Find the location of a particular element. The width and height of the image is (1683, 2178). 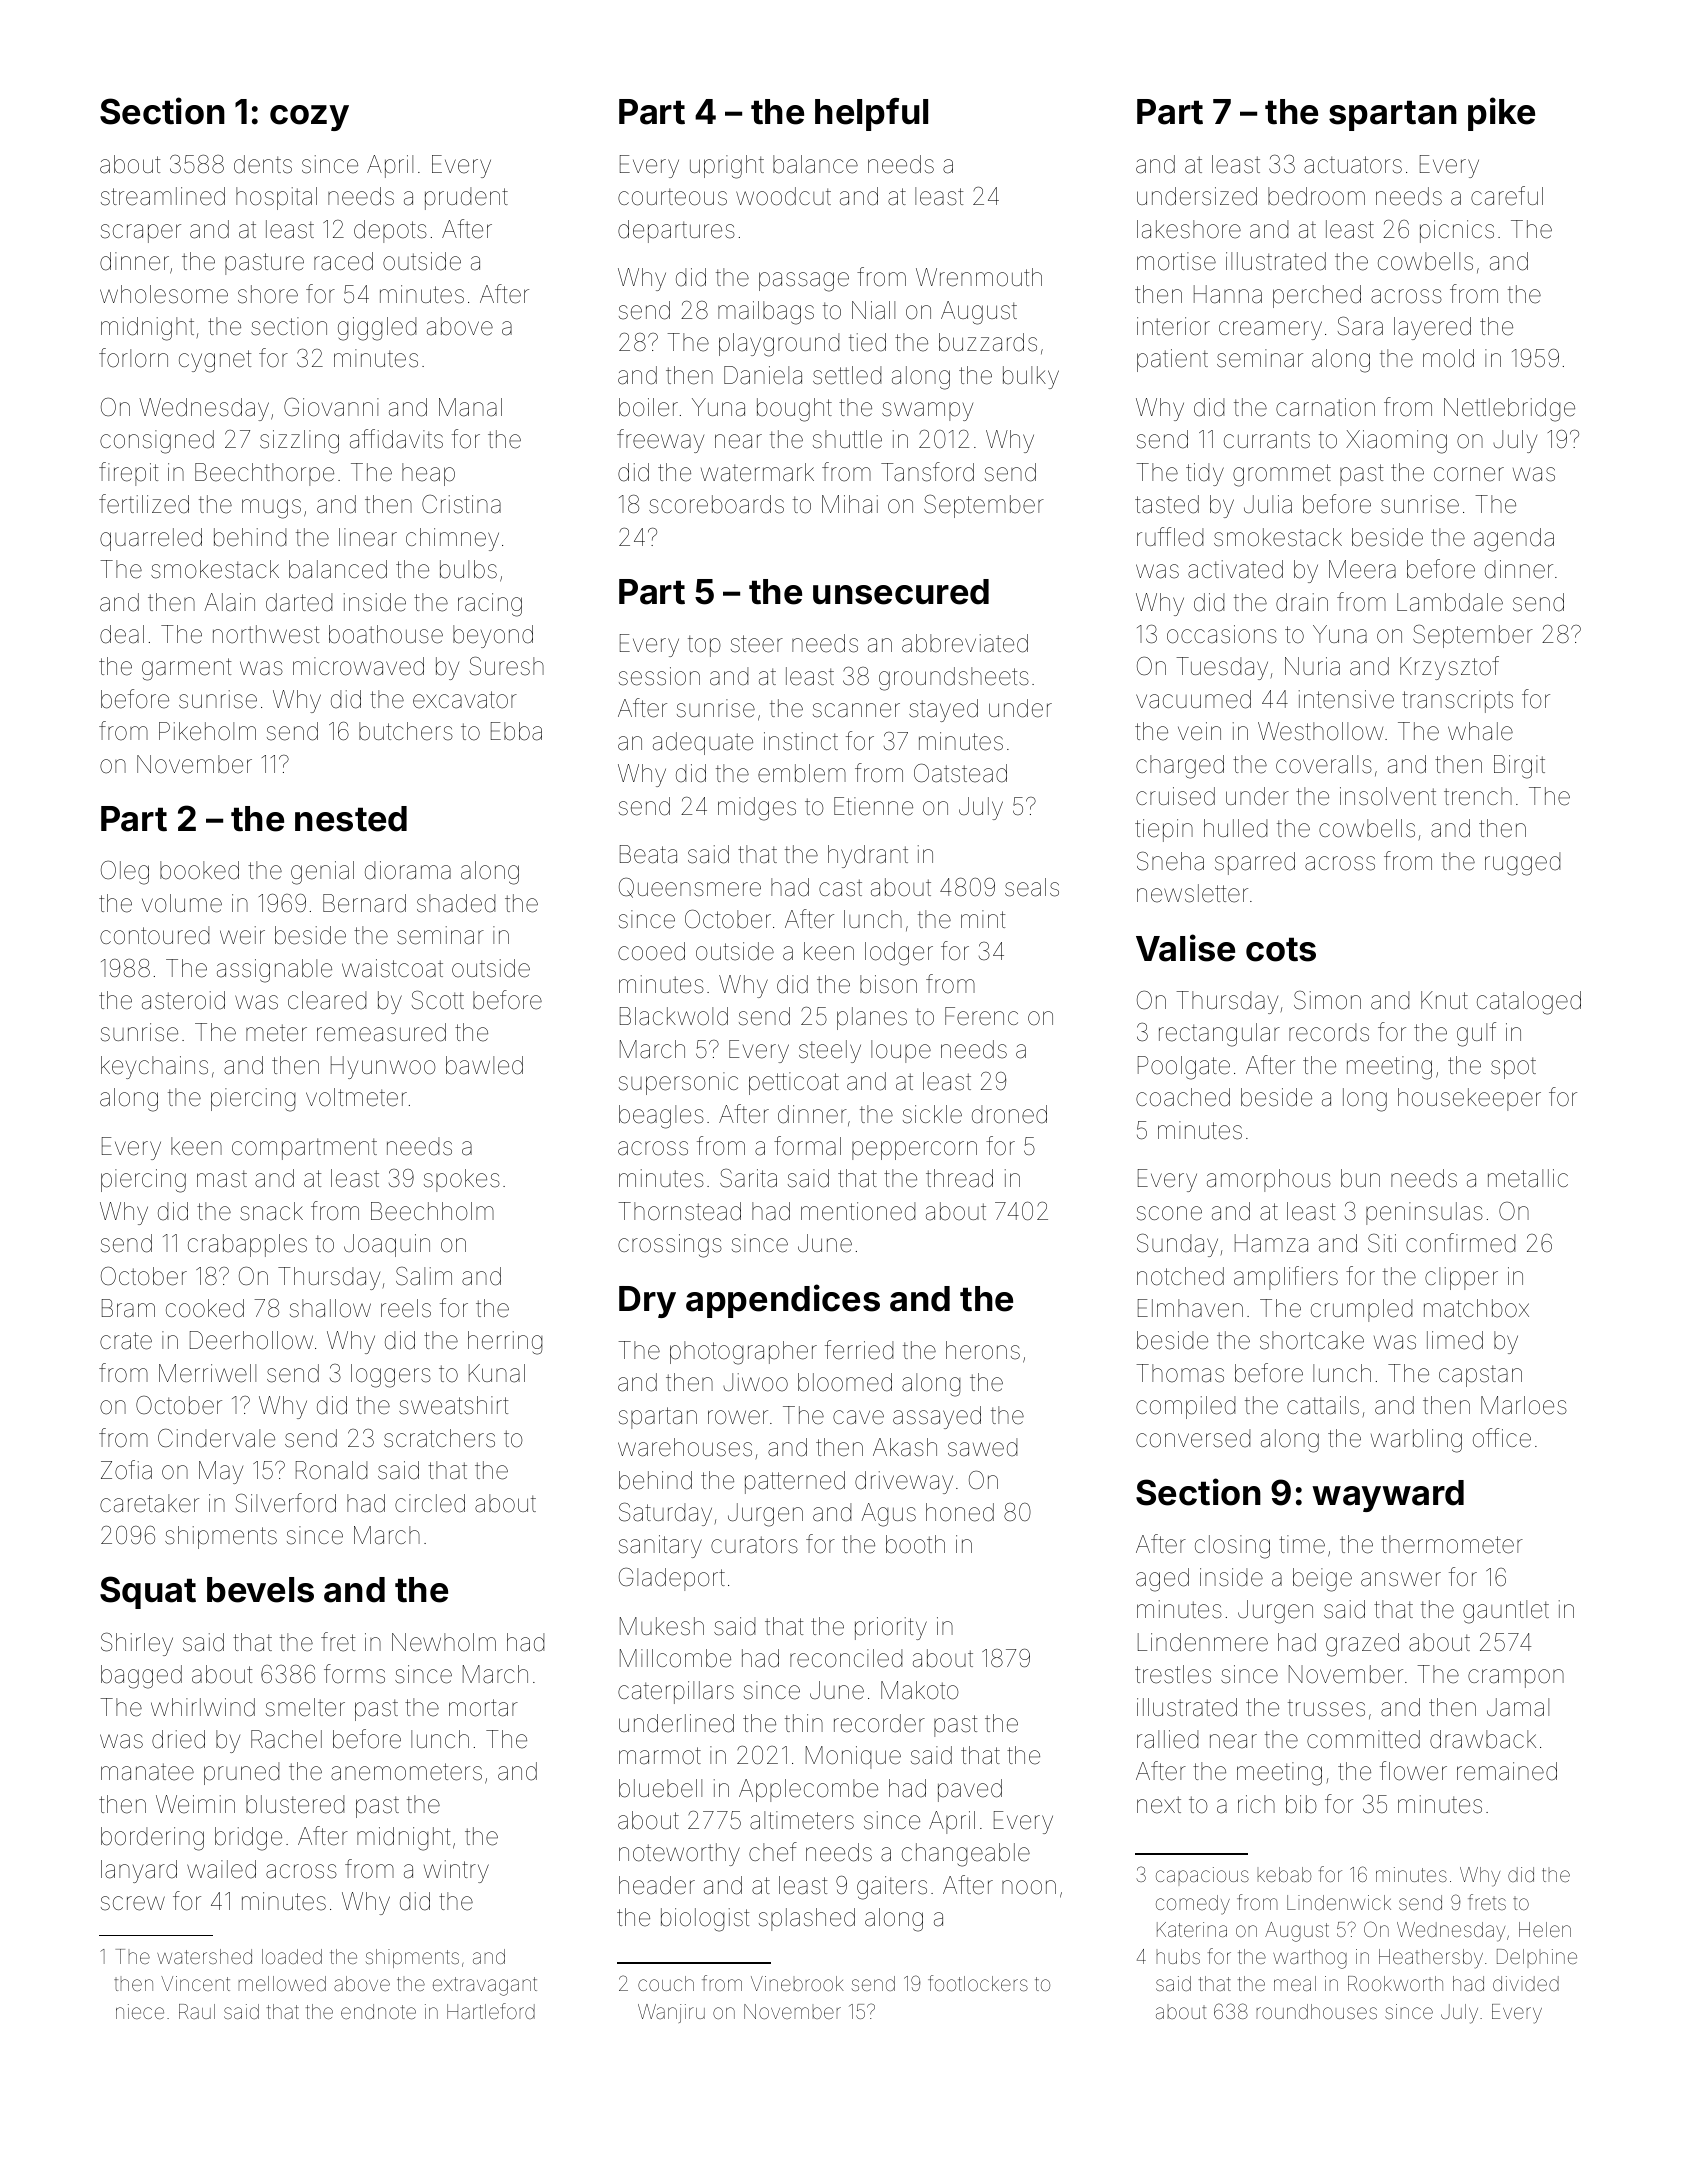

Wanjiru is located at coordinates (671, 2013).
